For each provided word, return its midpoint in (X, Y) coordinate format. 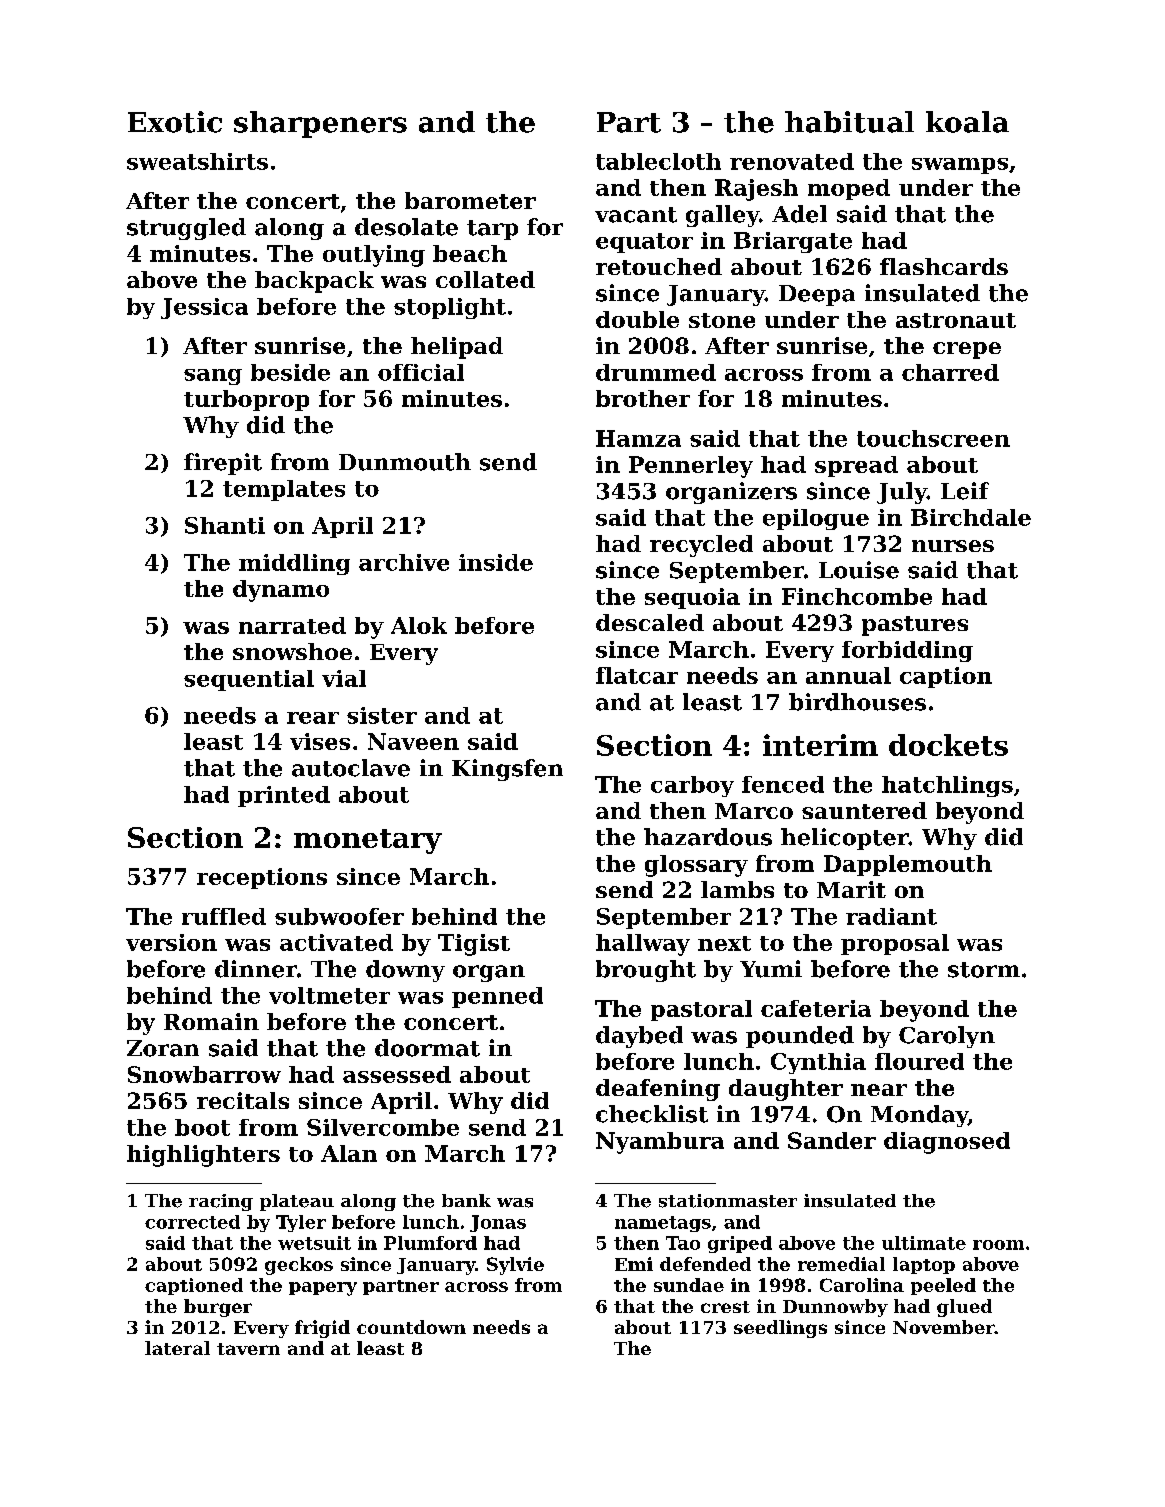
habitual (849, 122)
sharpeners (320, 124)
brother (643, 398)
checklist (652, 1114)
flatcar (637, 675)
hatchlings (947, 786)
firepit (223, 464)
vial (344, 678)
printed (284, 796)
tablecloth (658, 161)
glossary (696, 866)
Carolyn (947, 1037)
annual (848, 675)
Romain (211, 1021)
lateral (177, 1348)
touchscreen (933, 438)
